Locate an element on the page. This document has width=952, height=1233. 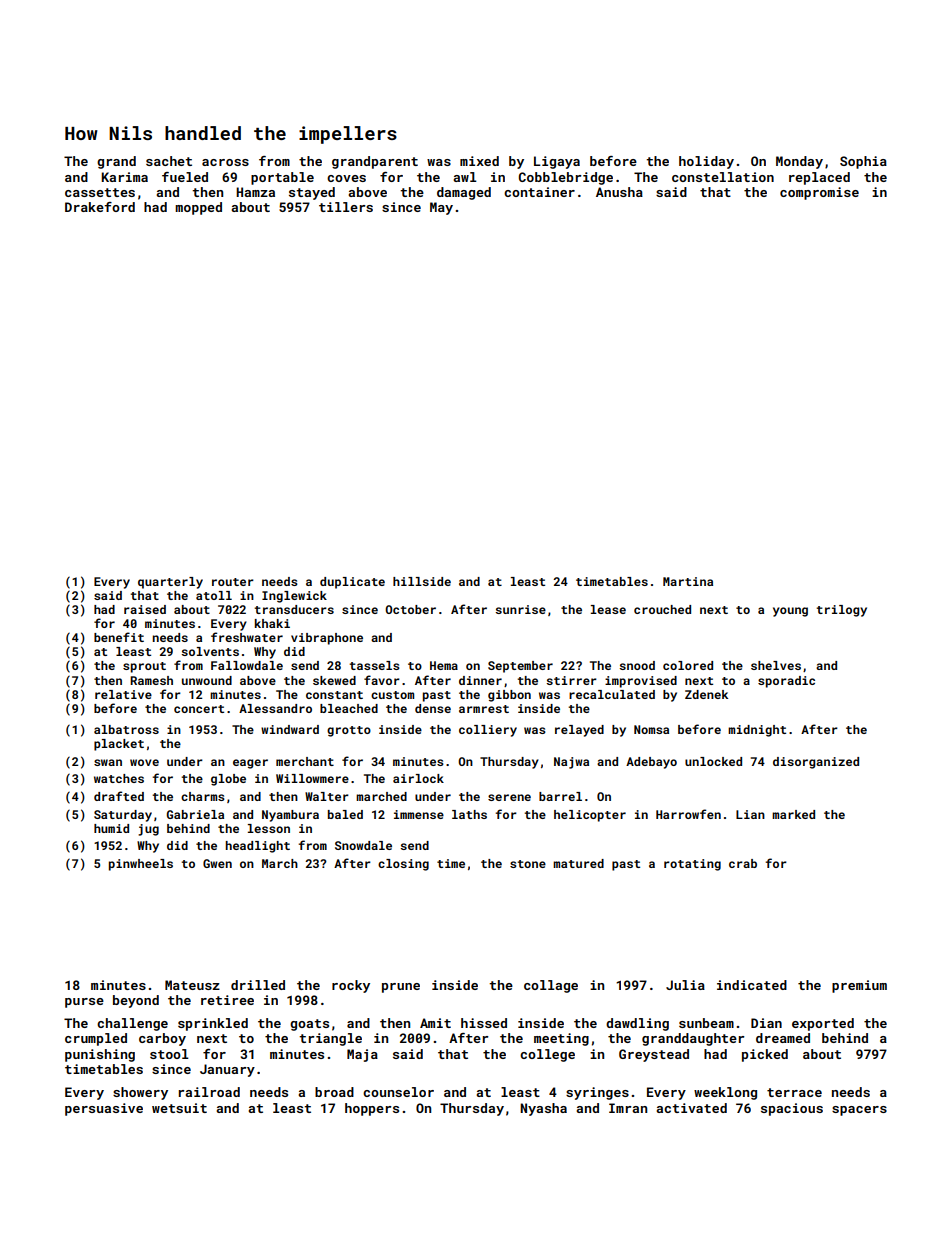
mixed is located at coordinates (479, 161).
